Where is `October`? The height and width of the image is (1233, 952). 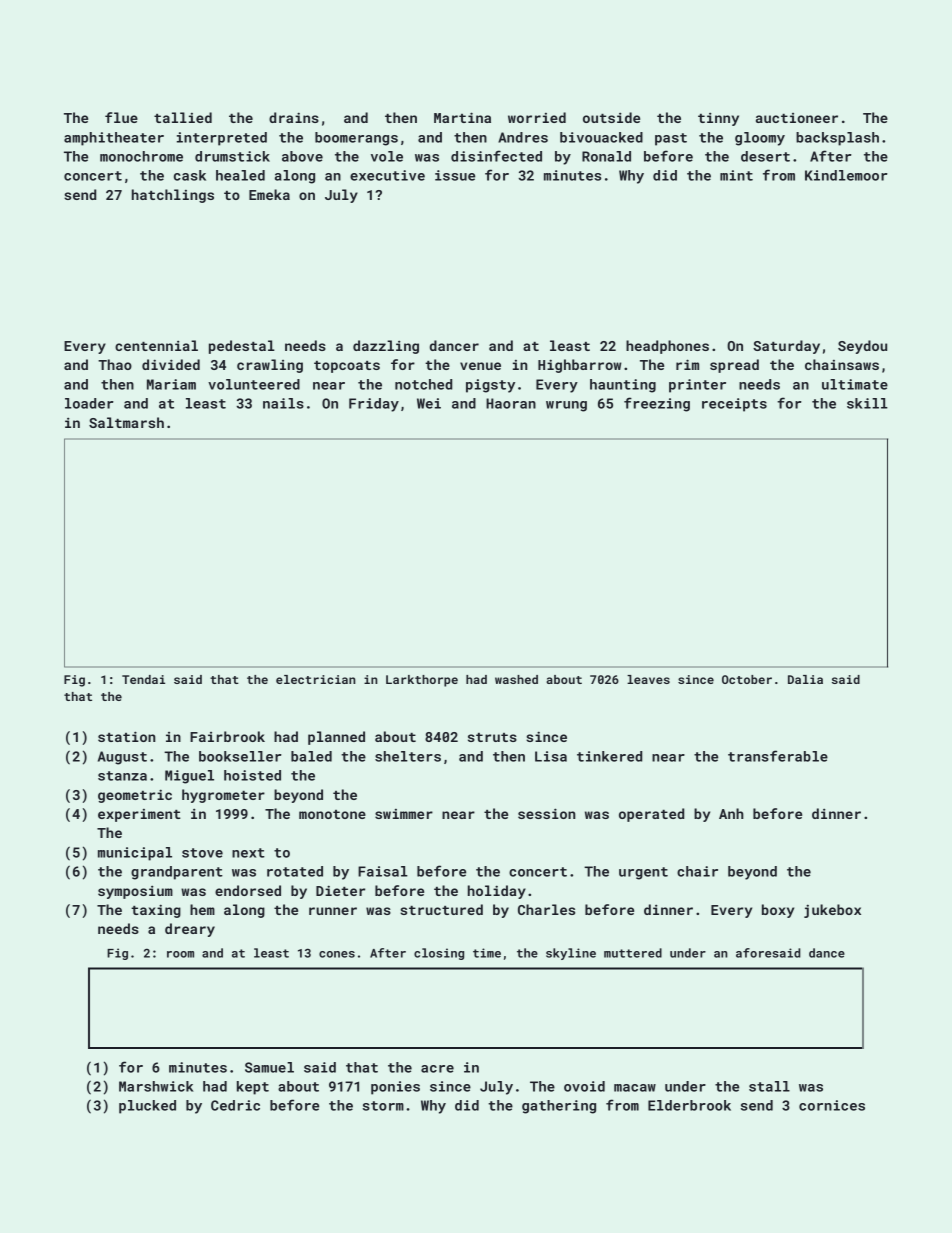
October is located at coordinates (747, 679).
